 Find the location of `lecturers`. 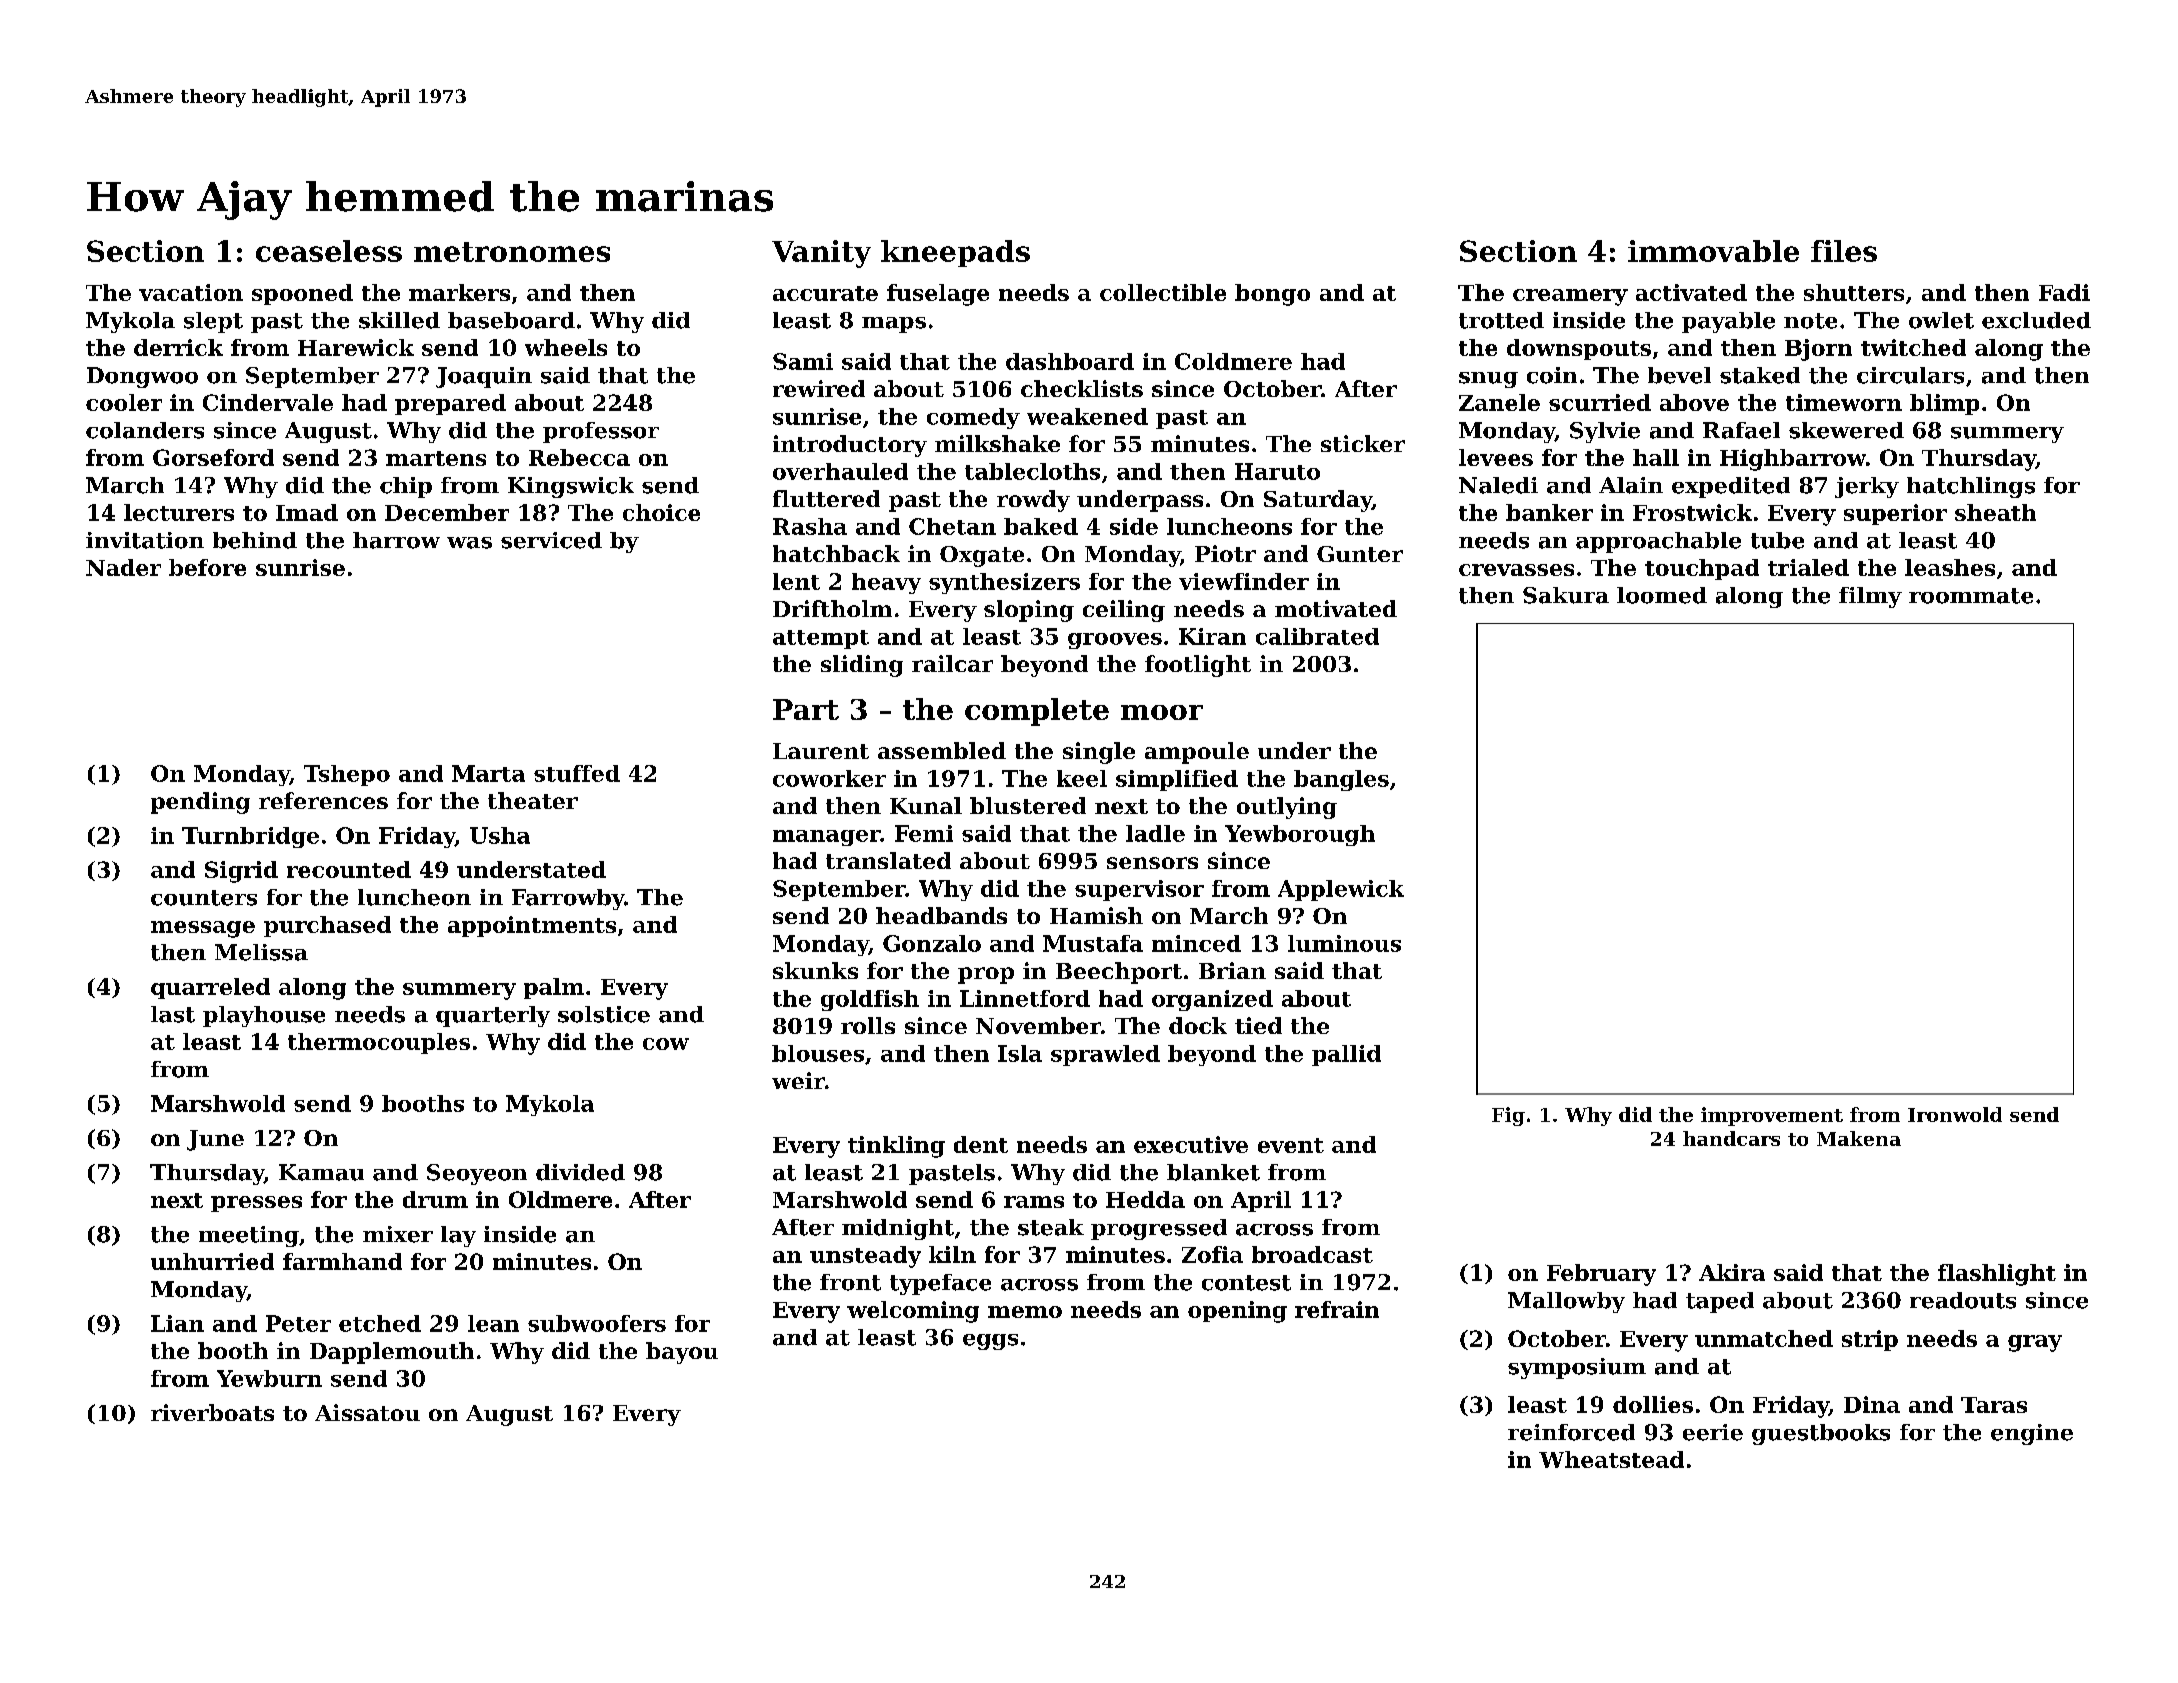

lecturers is located at coordinates (179, 512).
